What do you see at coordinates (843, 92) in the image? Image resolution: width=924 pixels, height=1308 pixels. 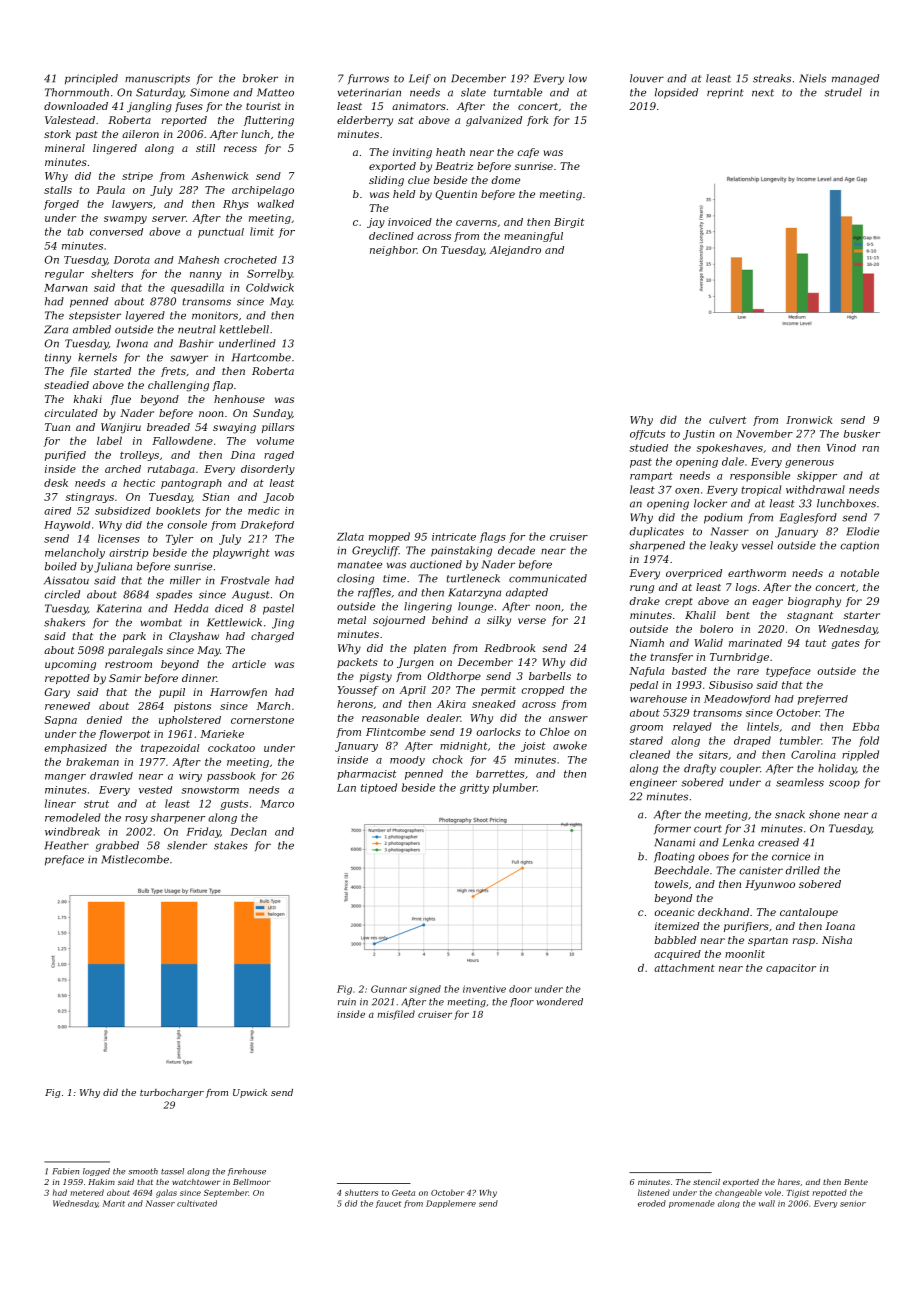 I see `strudel` at bounding box center [843, 92].
